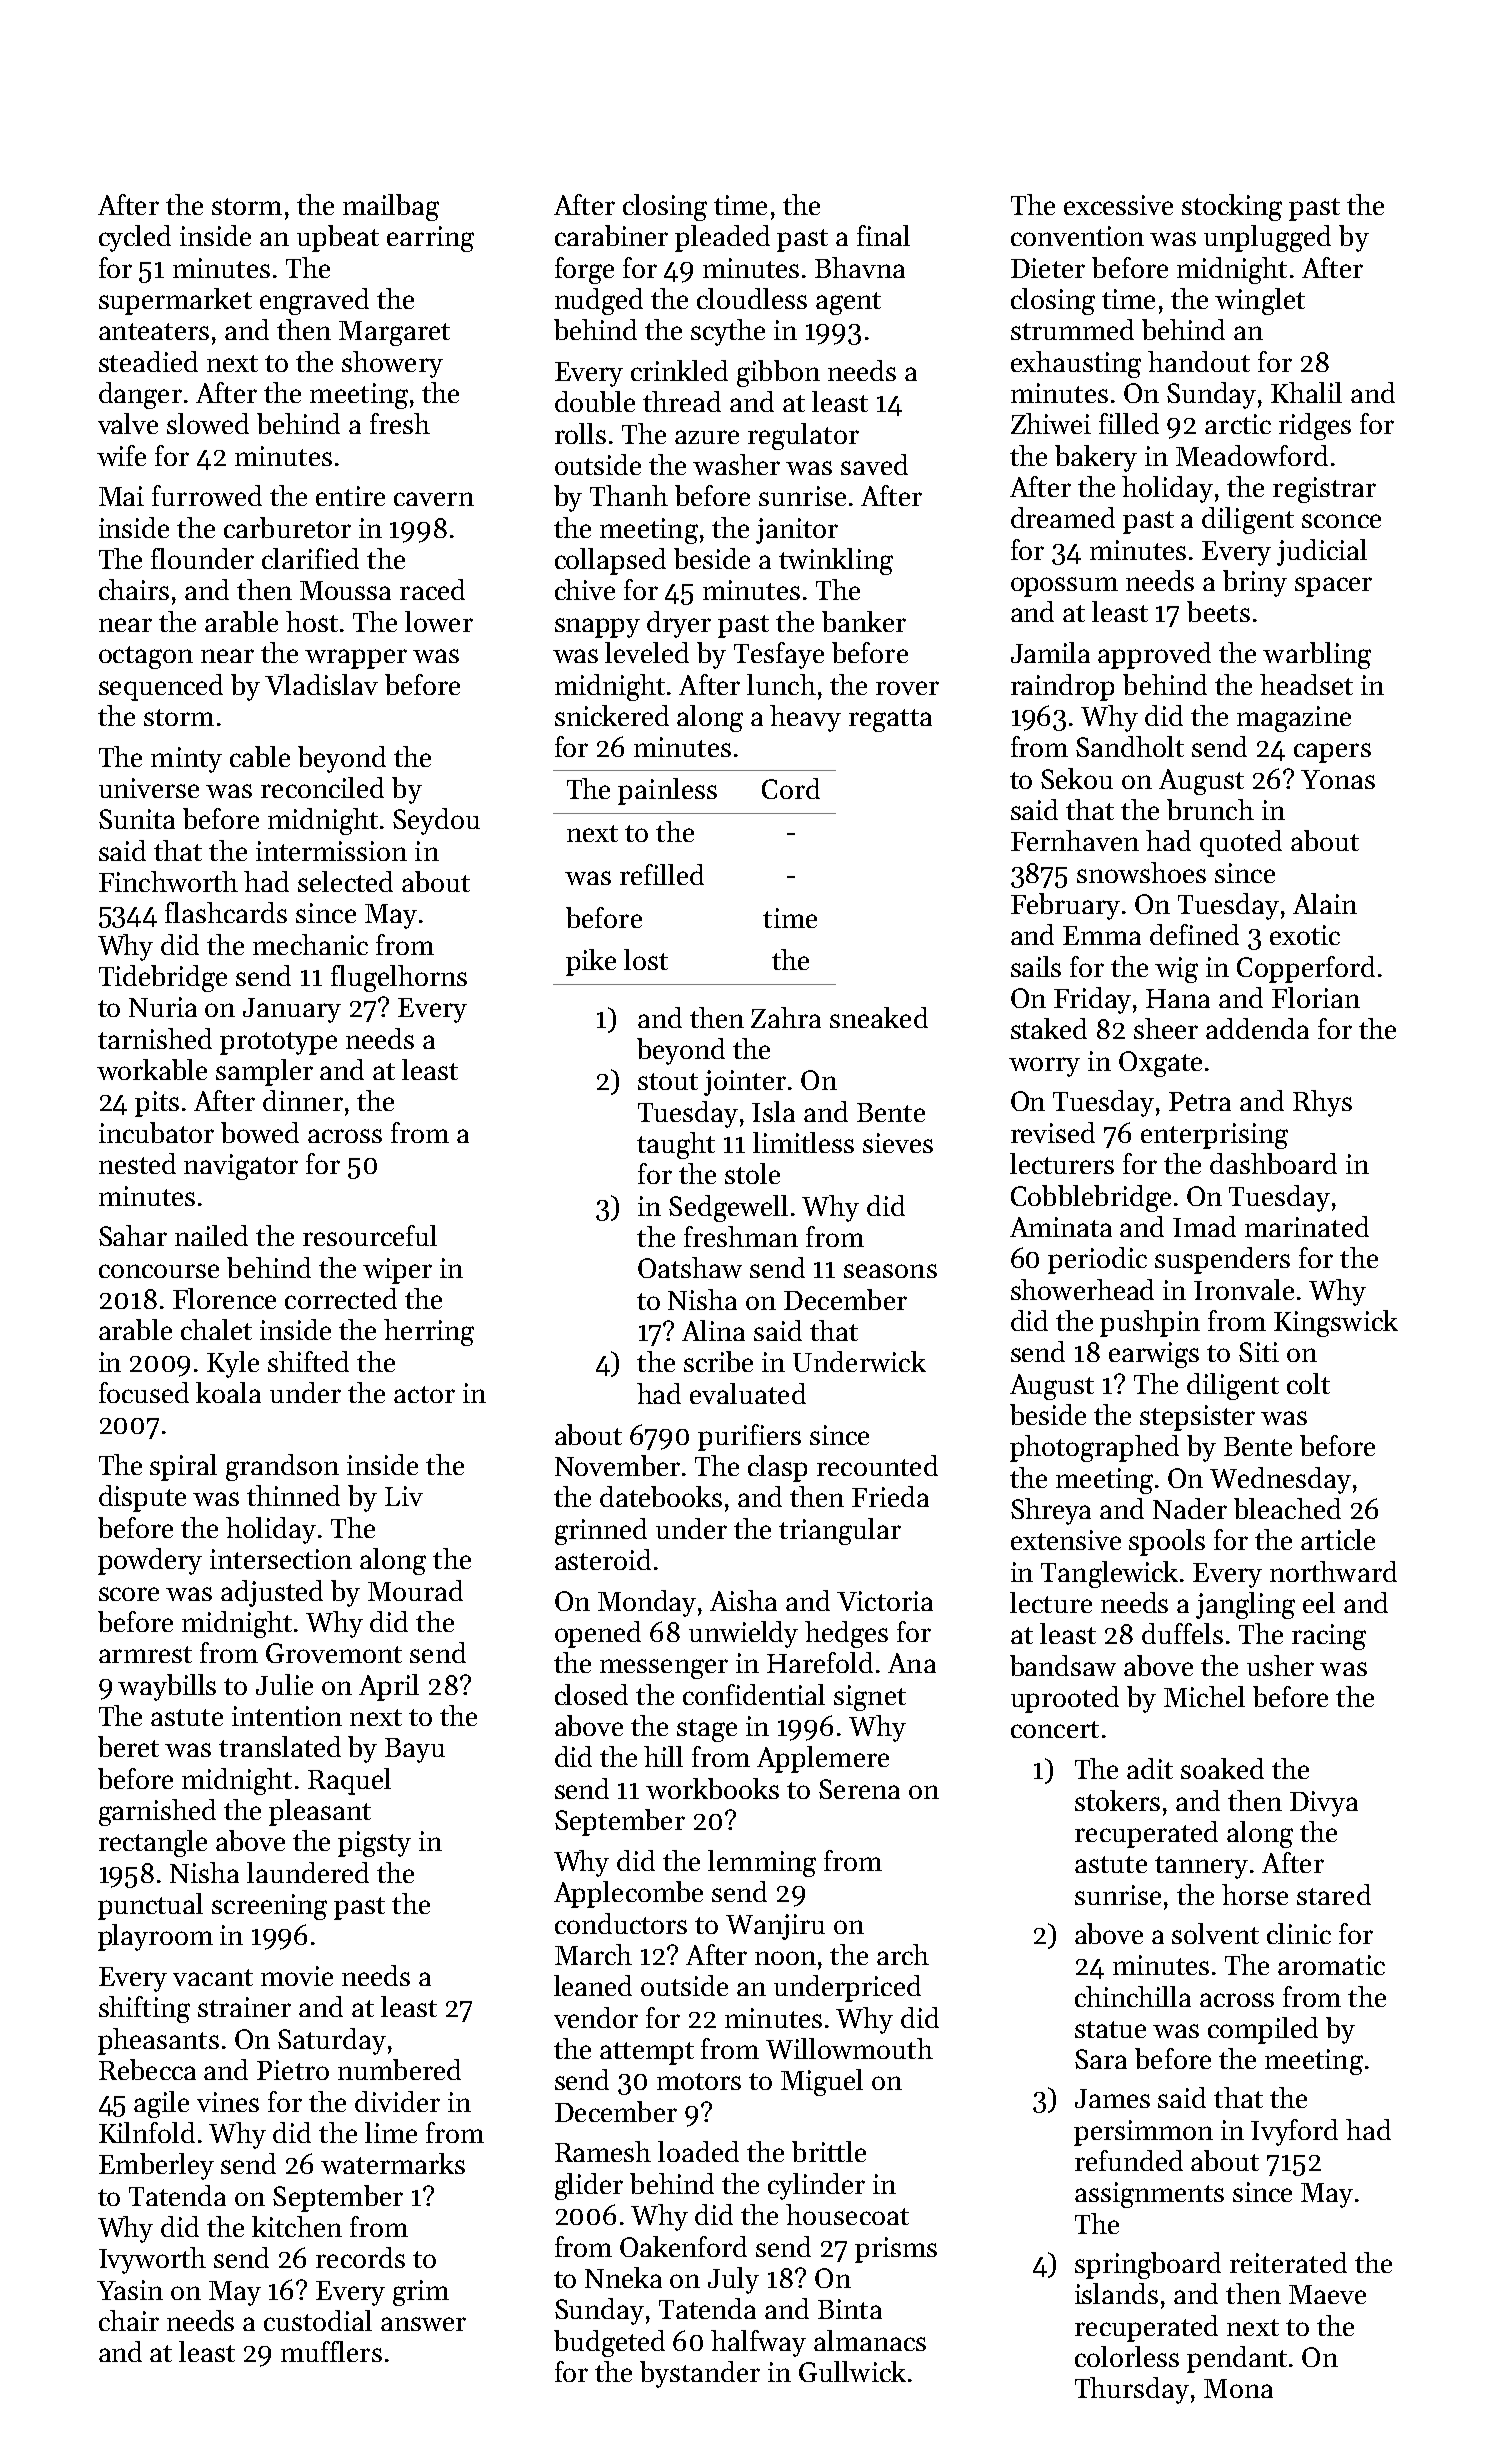 This screenshot has width=1496, height=2464. Describe the element at coordinates (1141, 872) in the screenshot. I see `snowshoes` at that location.
